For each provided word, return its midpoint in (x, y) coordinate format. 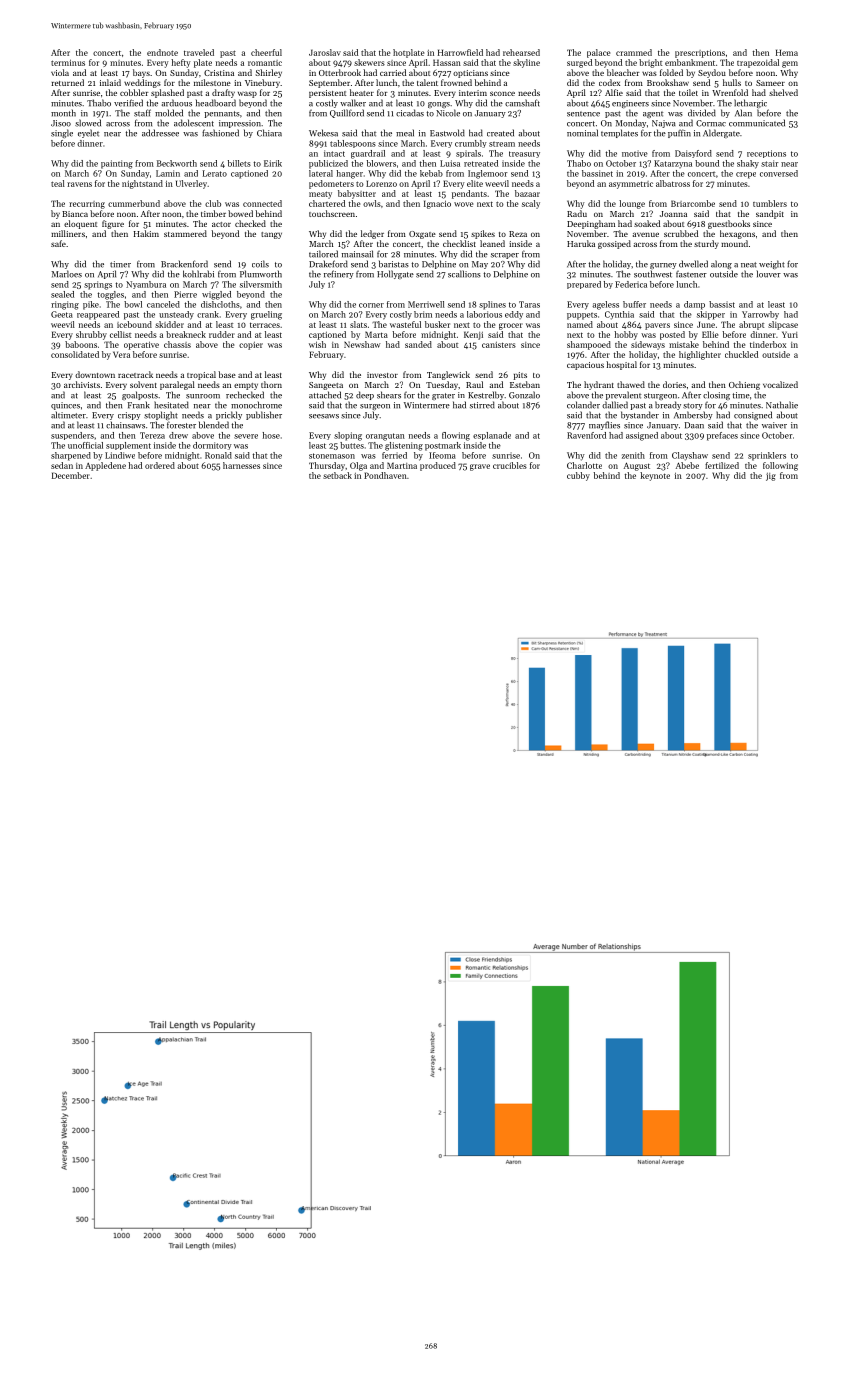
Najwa (664, 124)
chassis (177, 344)
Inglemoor (488, 174)
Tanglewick (448, 375)
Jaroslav (325, 52)
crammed (634, 52)
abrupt (751, 325)
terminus (68, 62)
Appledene (105, 466)
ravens (79, 184)
